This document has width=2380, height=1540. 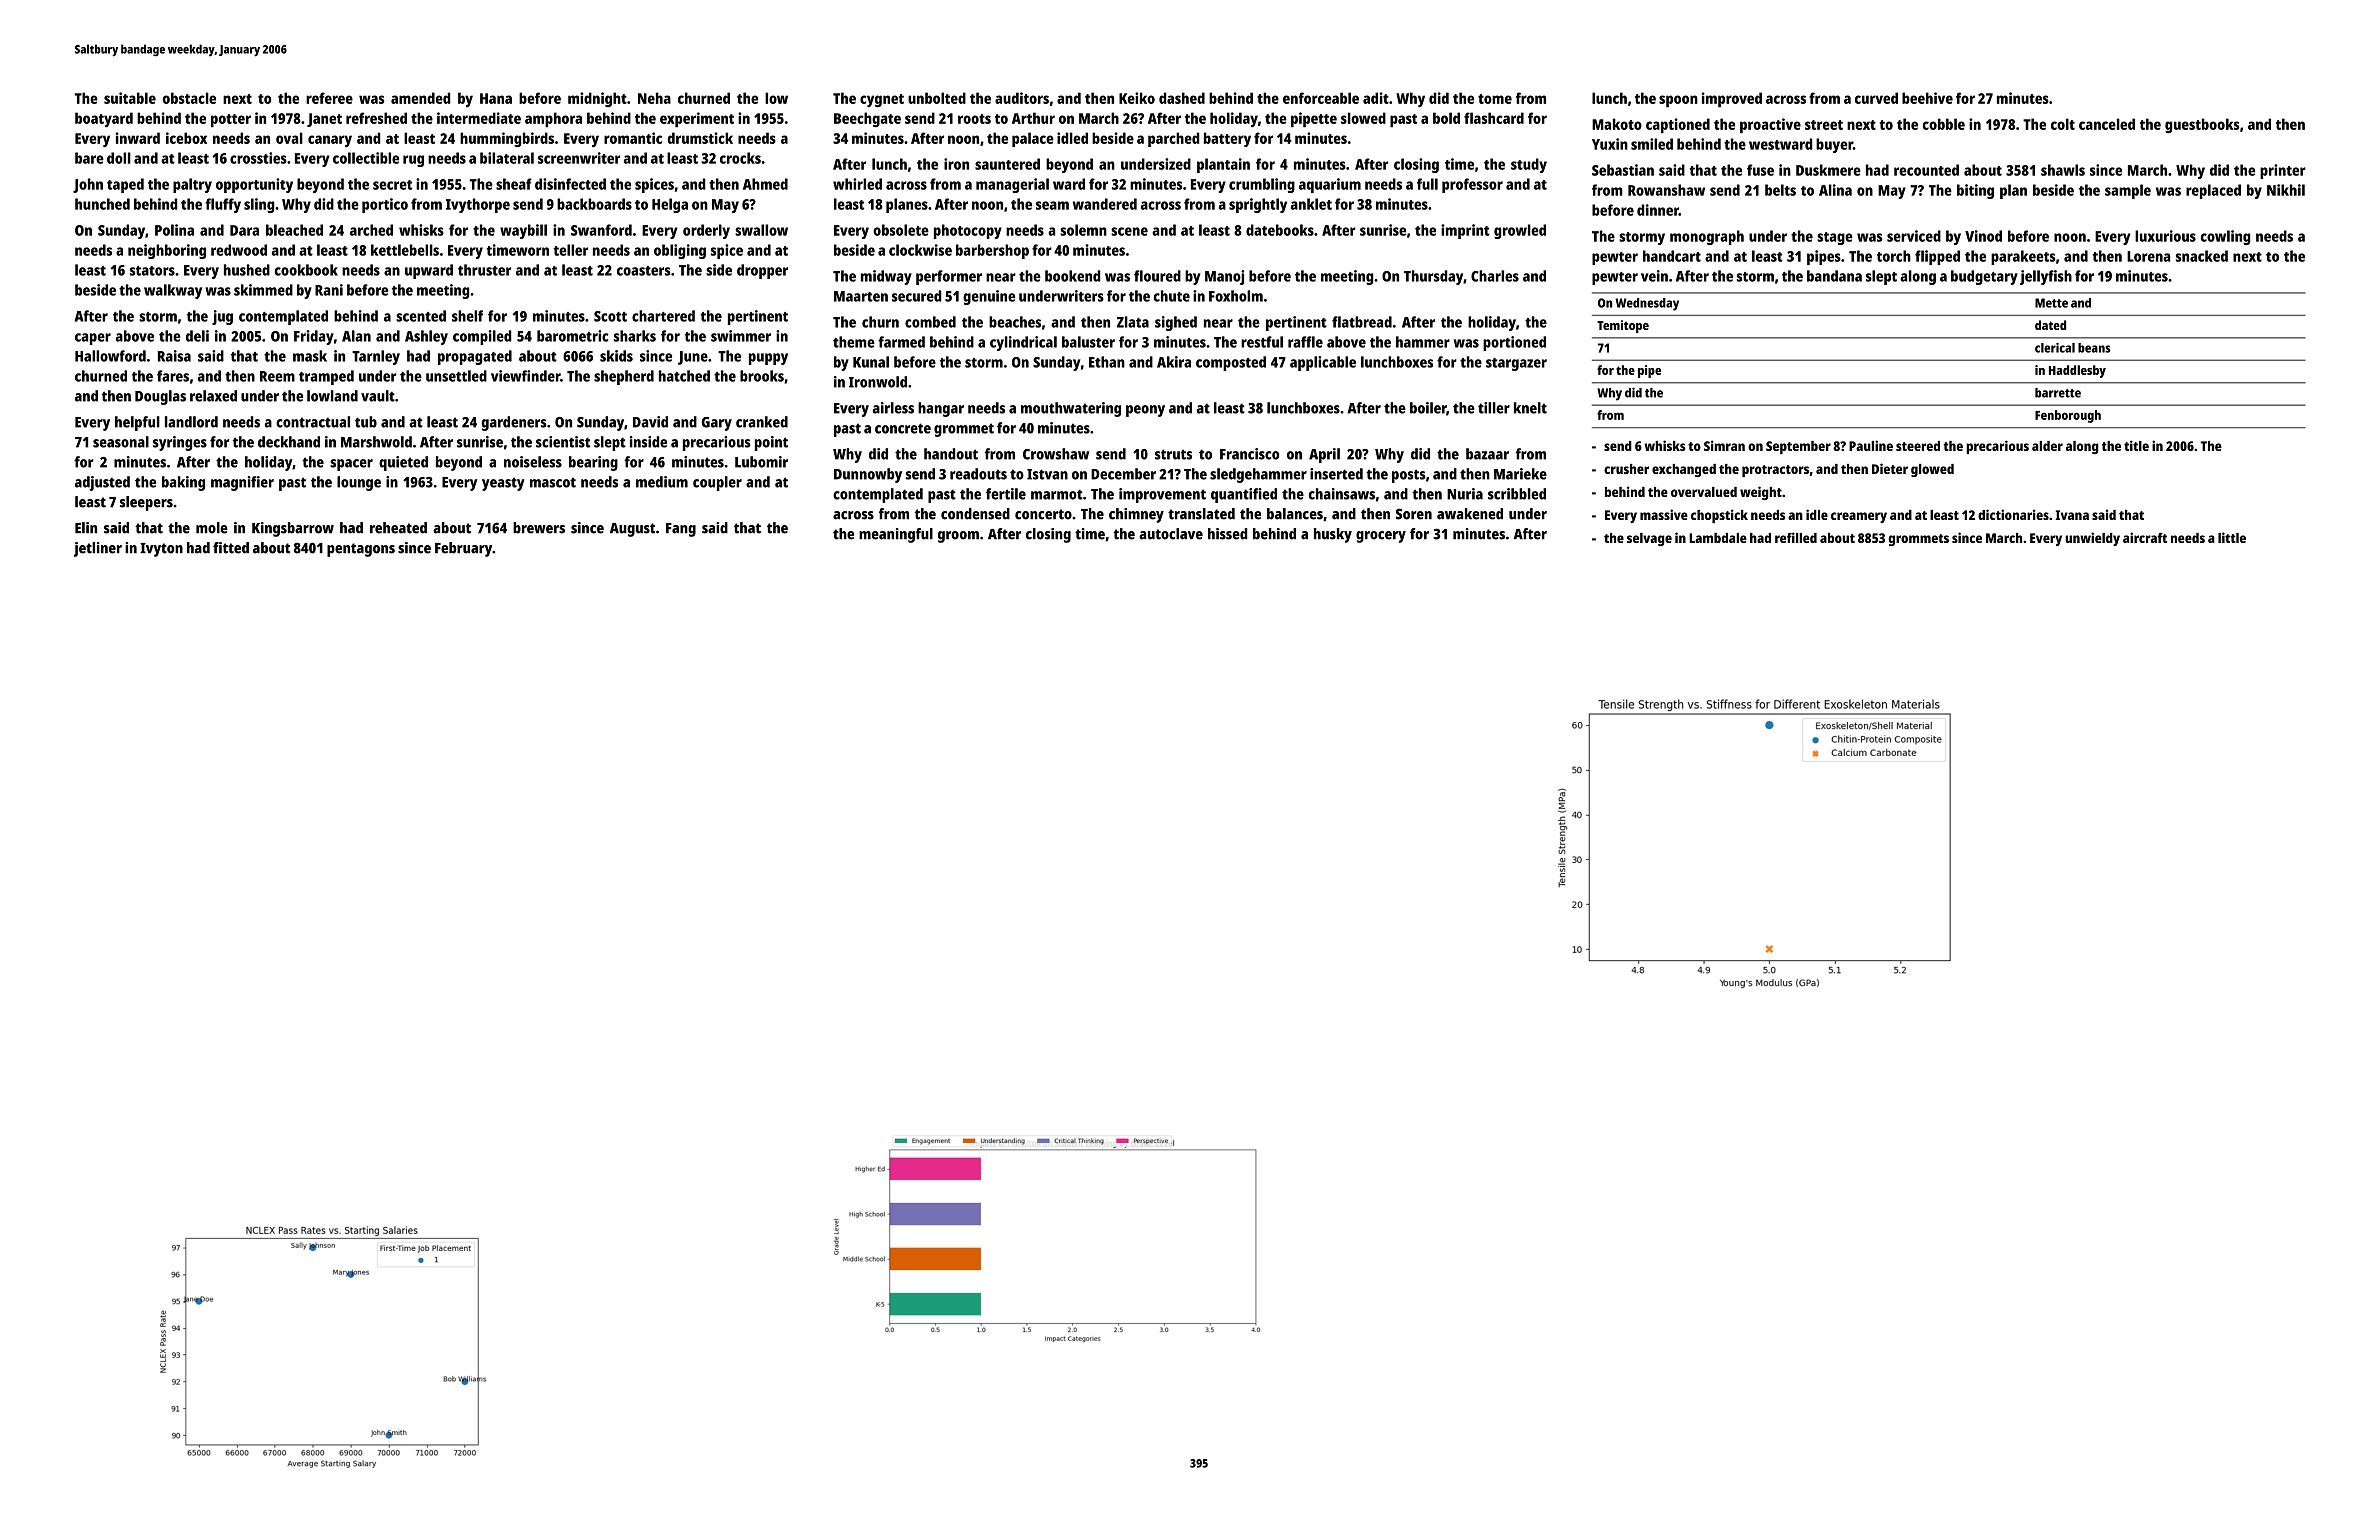 I want to click on paltry, so click(x=192, y=185).
